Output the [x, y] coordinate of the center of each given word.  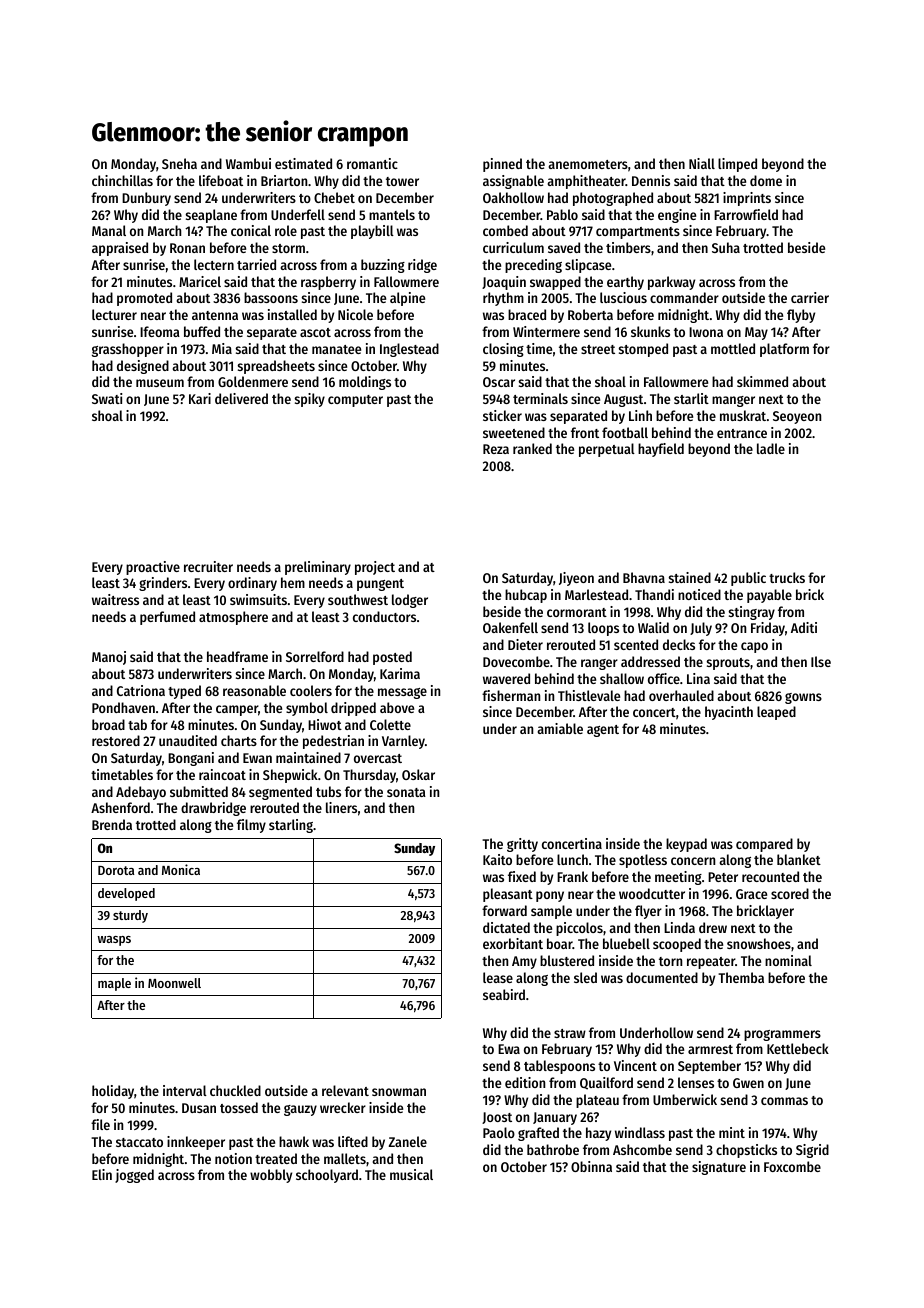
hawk [294, 1141]
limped [737, 165]
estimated [303, 163]
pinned [502, 165]
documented [662, 977]
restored [116, 740]
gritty [522, 845]
